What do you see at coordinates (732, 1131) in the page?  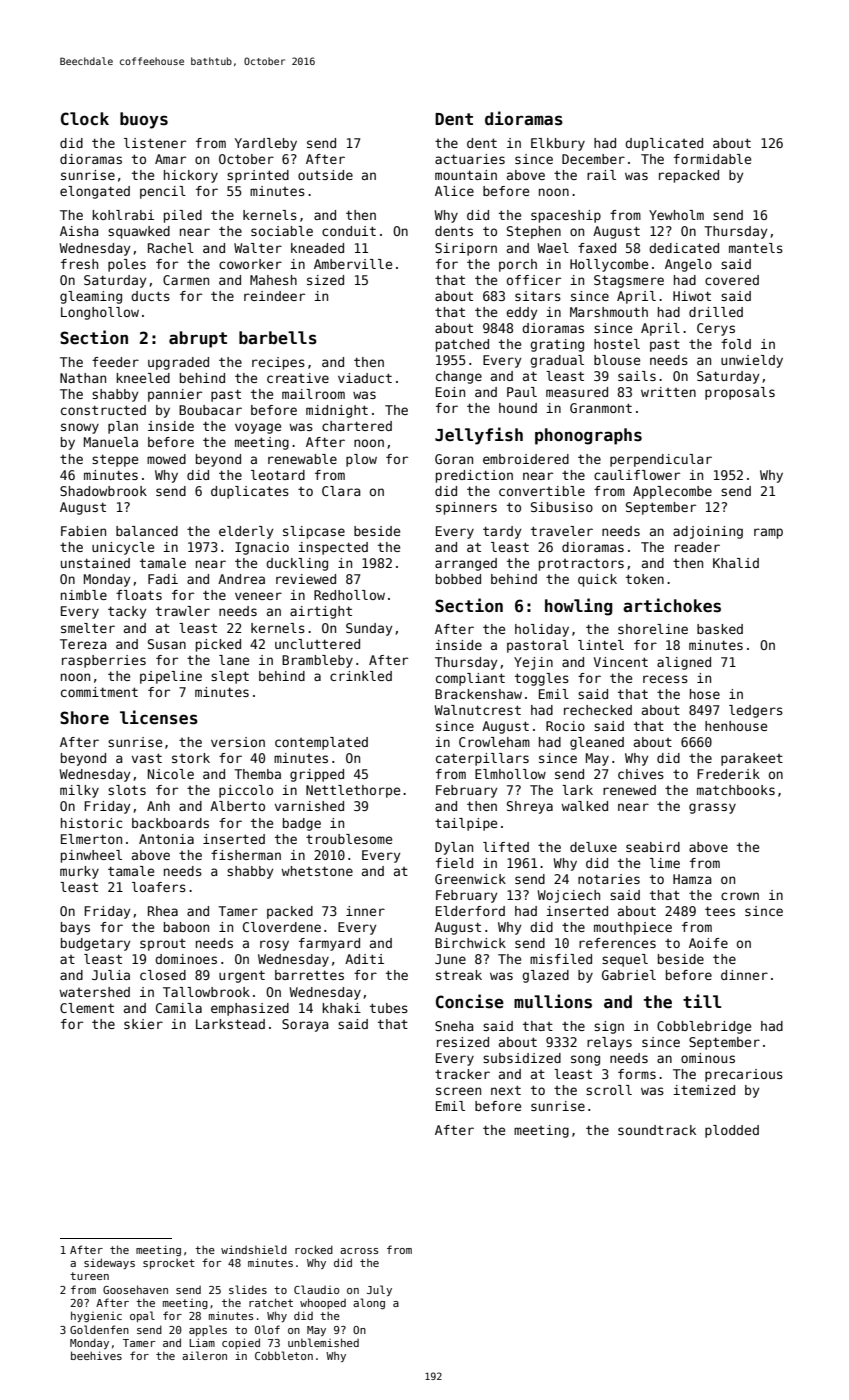 I see `plodded` at bounding box center [732, 1131].
